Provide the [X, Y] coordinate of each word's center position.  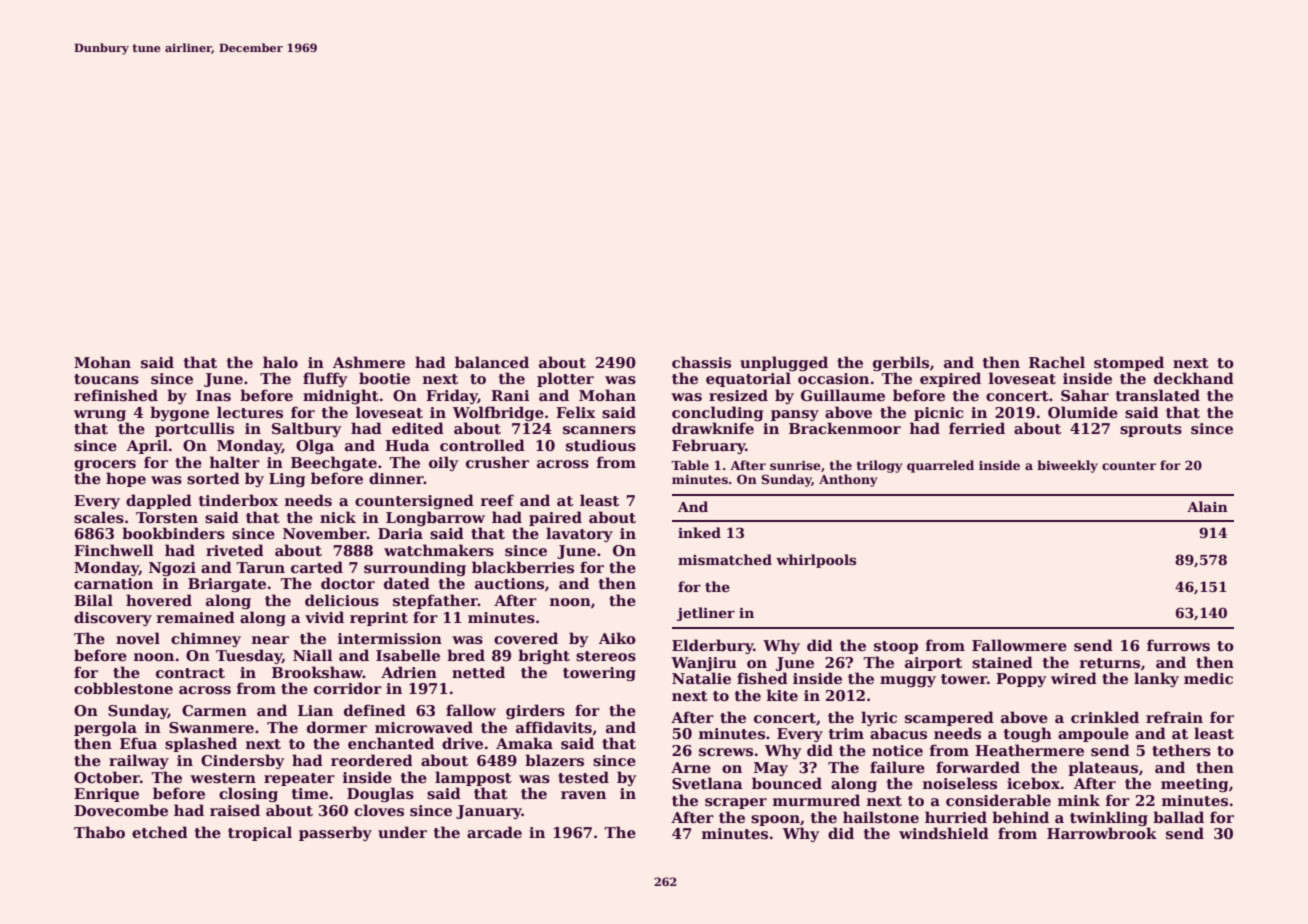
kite [782, 695]
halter [235, 462]
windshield [944, 833]
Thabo [99, 832]
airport [933, 664]
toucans [106, 379]
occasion [833, 378]
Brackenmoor [845, 428]
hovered [159, 600]
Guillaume [843, 395]
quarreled [940, 466]
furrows [1178, 645]
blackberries [523, 567]
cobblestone [123, 688]
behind [1020, 817]
